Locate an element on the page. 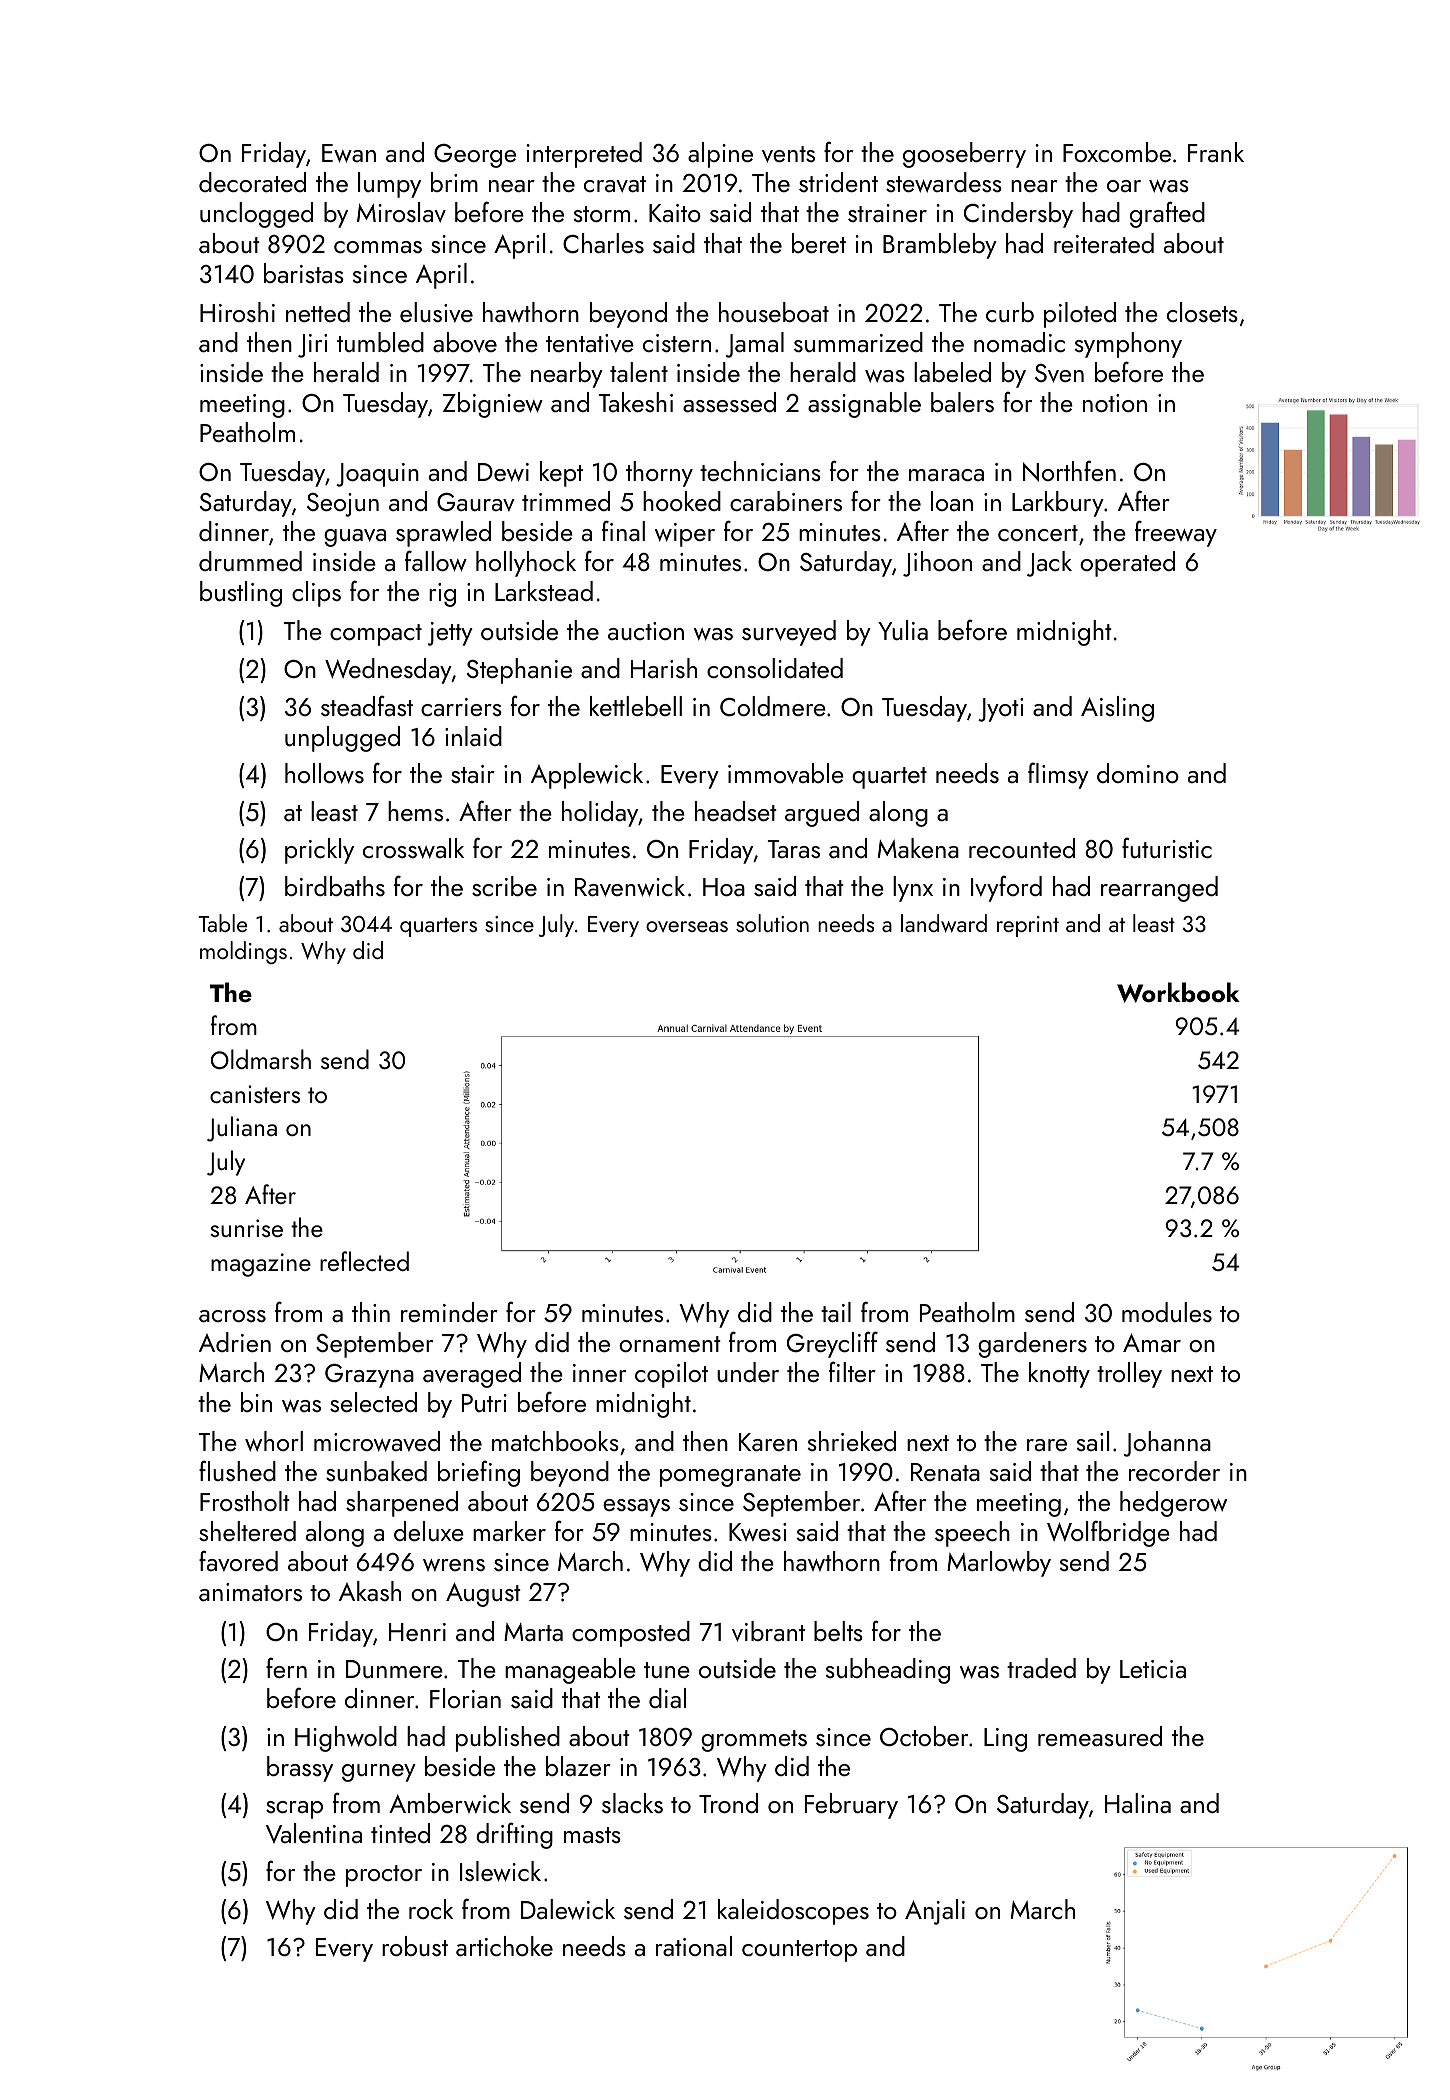  Frank is located at coordinates (1216, 152).
